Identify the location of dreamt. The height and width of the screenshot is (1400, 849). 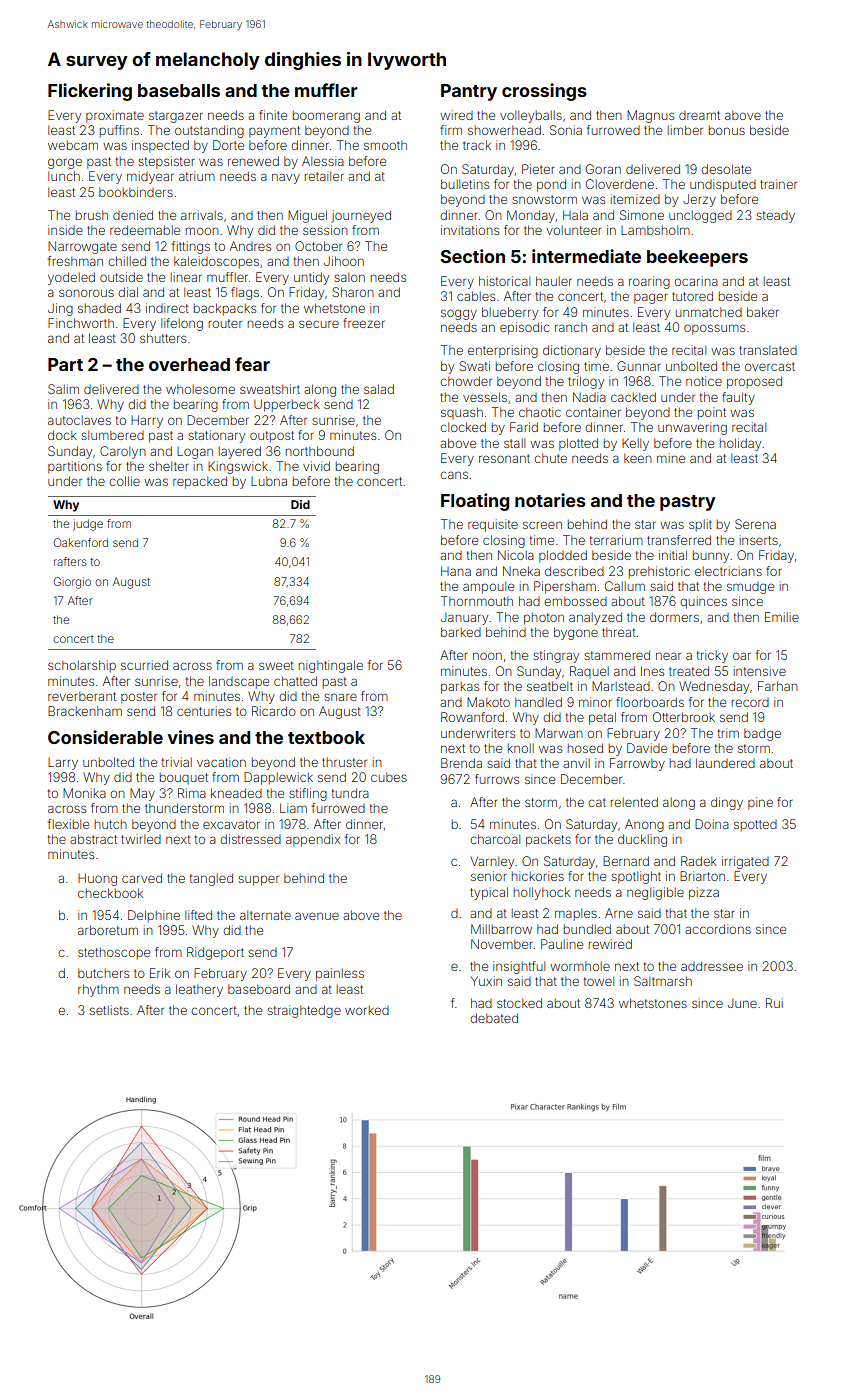
(699, 115).
